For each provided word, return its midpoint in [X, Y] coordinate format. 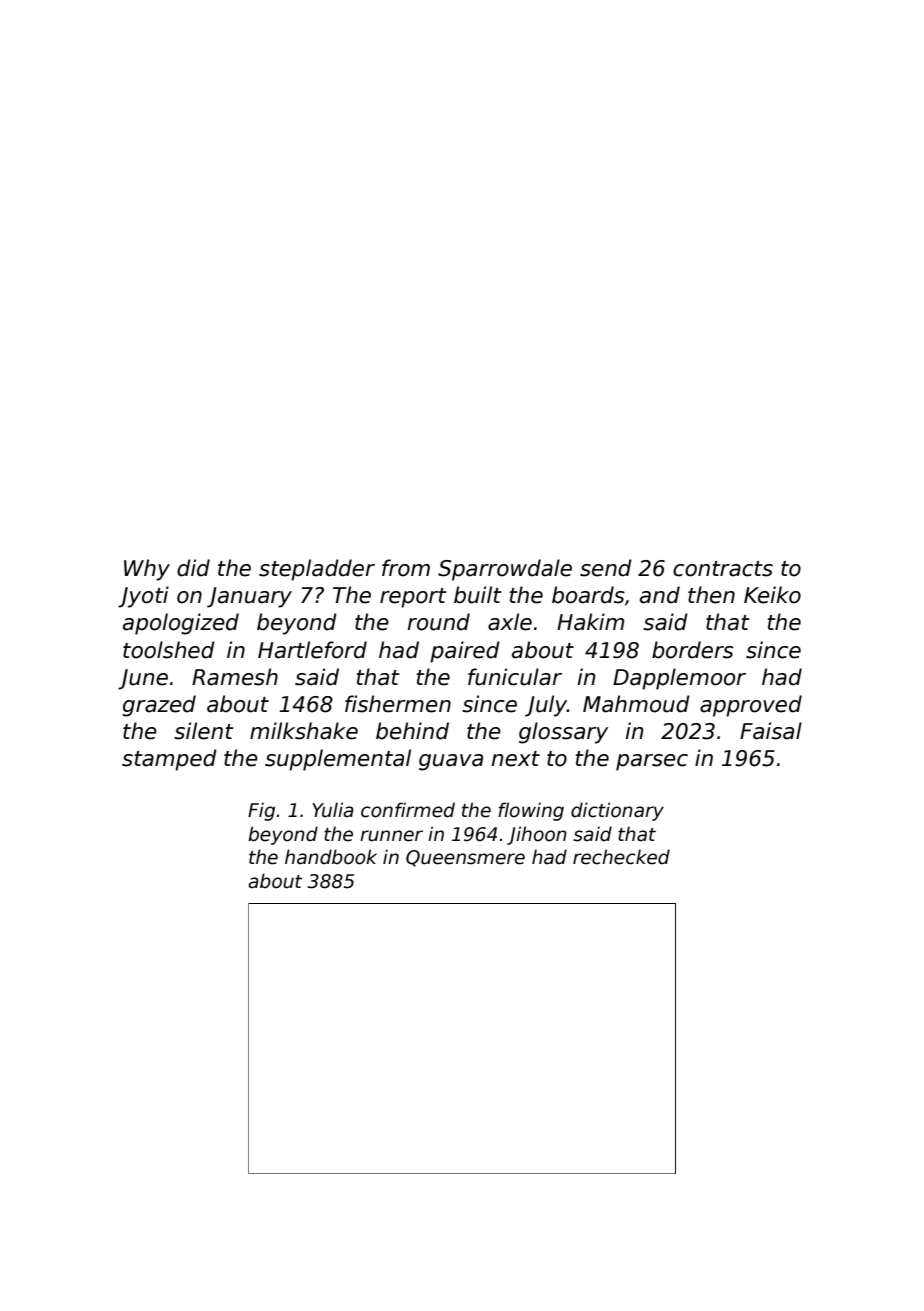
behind [412, 731]
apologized [181, 624]
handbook [331, 857]
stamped [169, 760]
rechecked [621, 857]
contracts [723, 569]
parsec [652, 762]
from [406, 568]
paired [465, 652]
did [193, 568]
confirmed [408, 810]
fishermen [398, 704]
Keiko [772, 595]
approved [751, 706]
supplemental [338, 760]
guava [451, 762]
